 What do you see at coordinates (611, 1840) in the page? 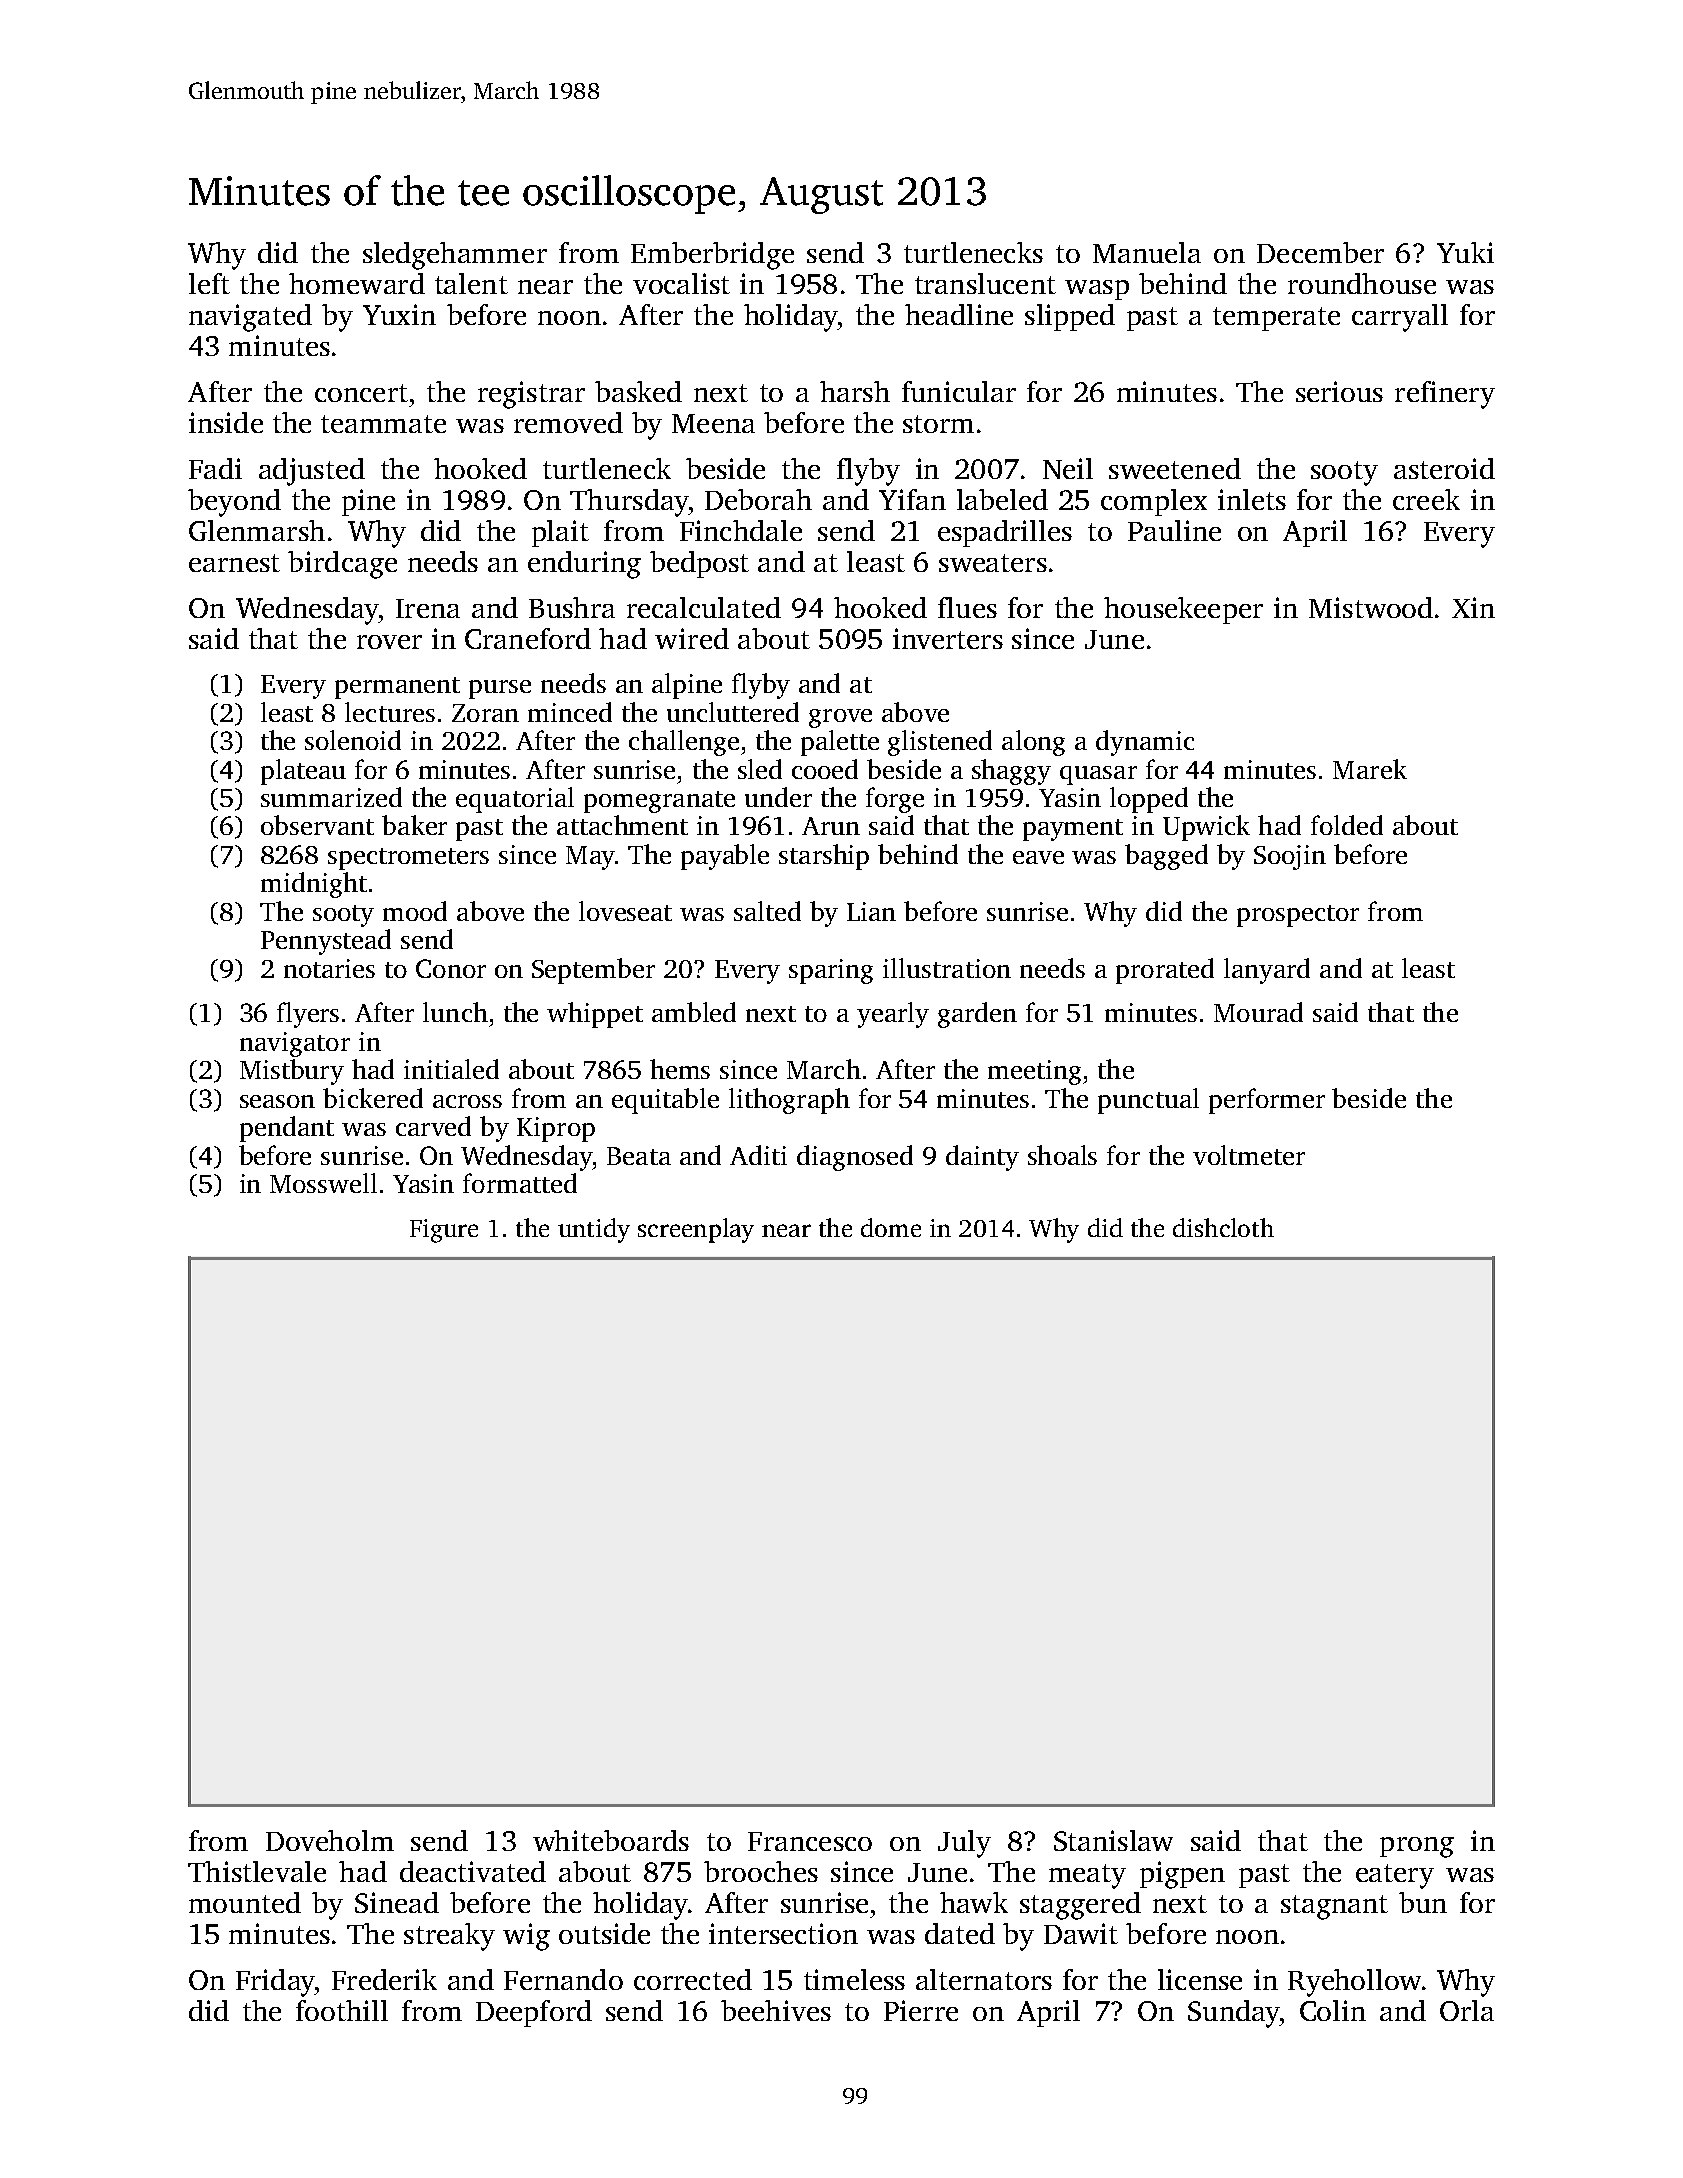
I see `whiteboards` at bounding box center [611, 1840].
